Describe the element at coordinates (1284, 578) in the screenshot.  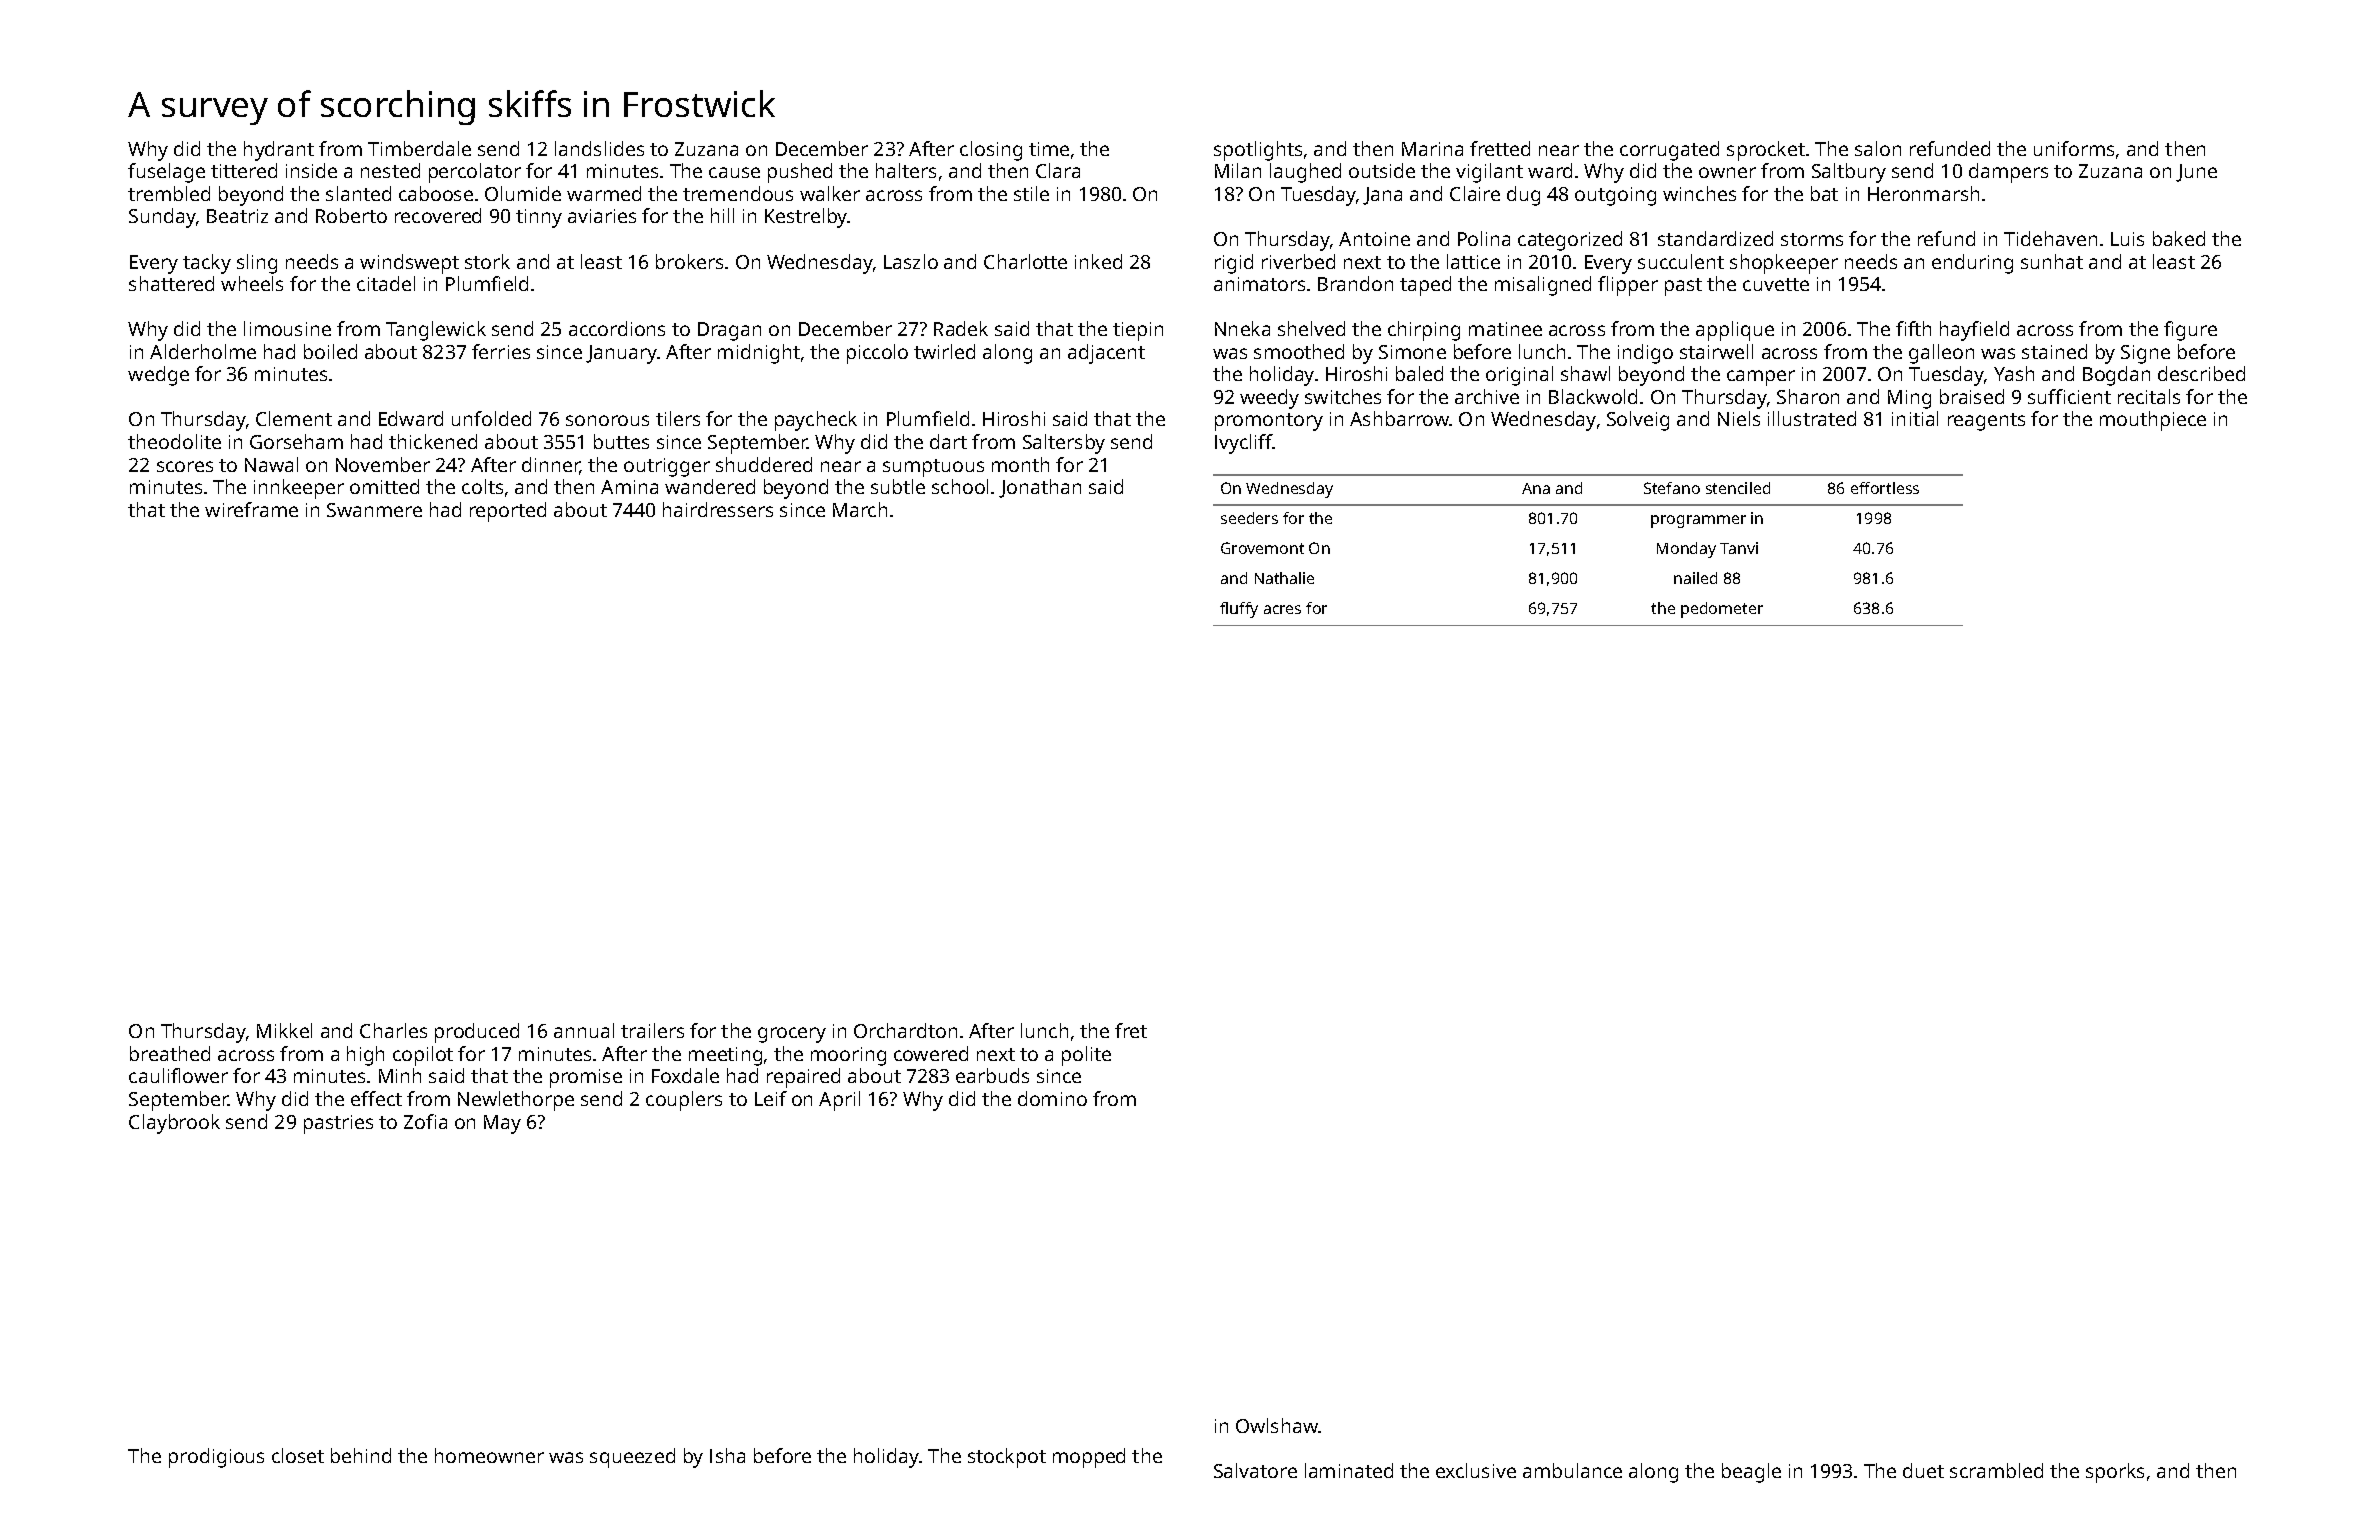
I see `Nathalie` at that location.
